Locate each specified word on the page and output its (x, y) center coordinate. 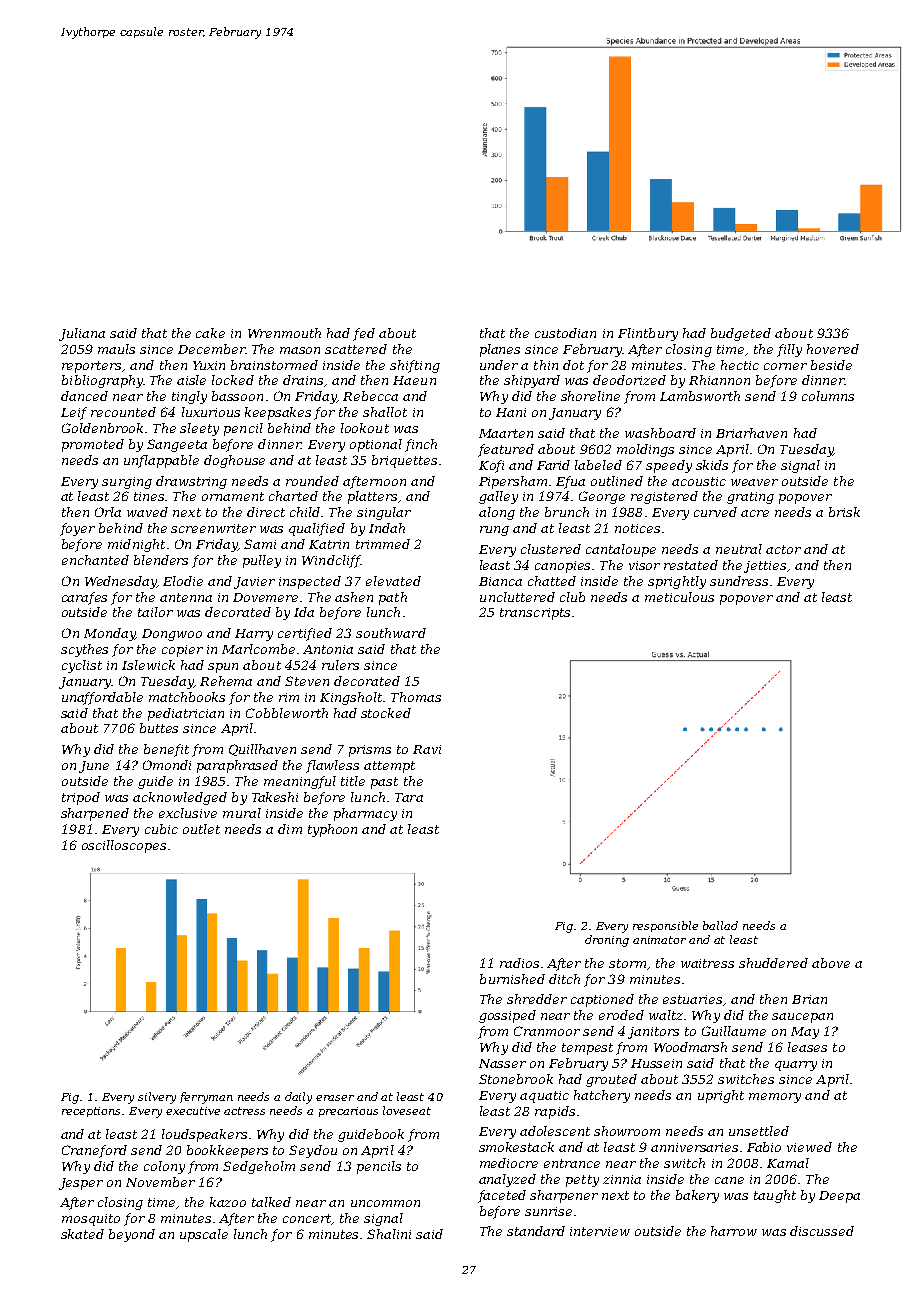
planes (500, 350)
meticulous (679, 597)
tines (149, 496)
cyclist (82, 666)
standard (536, 1231)
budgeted (741, 334)
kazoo (228, 1202)
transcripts (535, 614)
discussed (822, 1231)
